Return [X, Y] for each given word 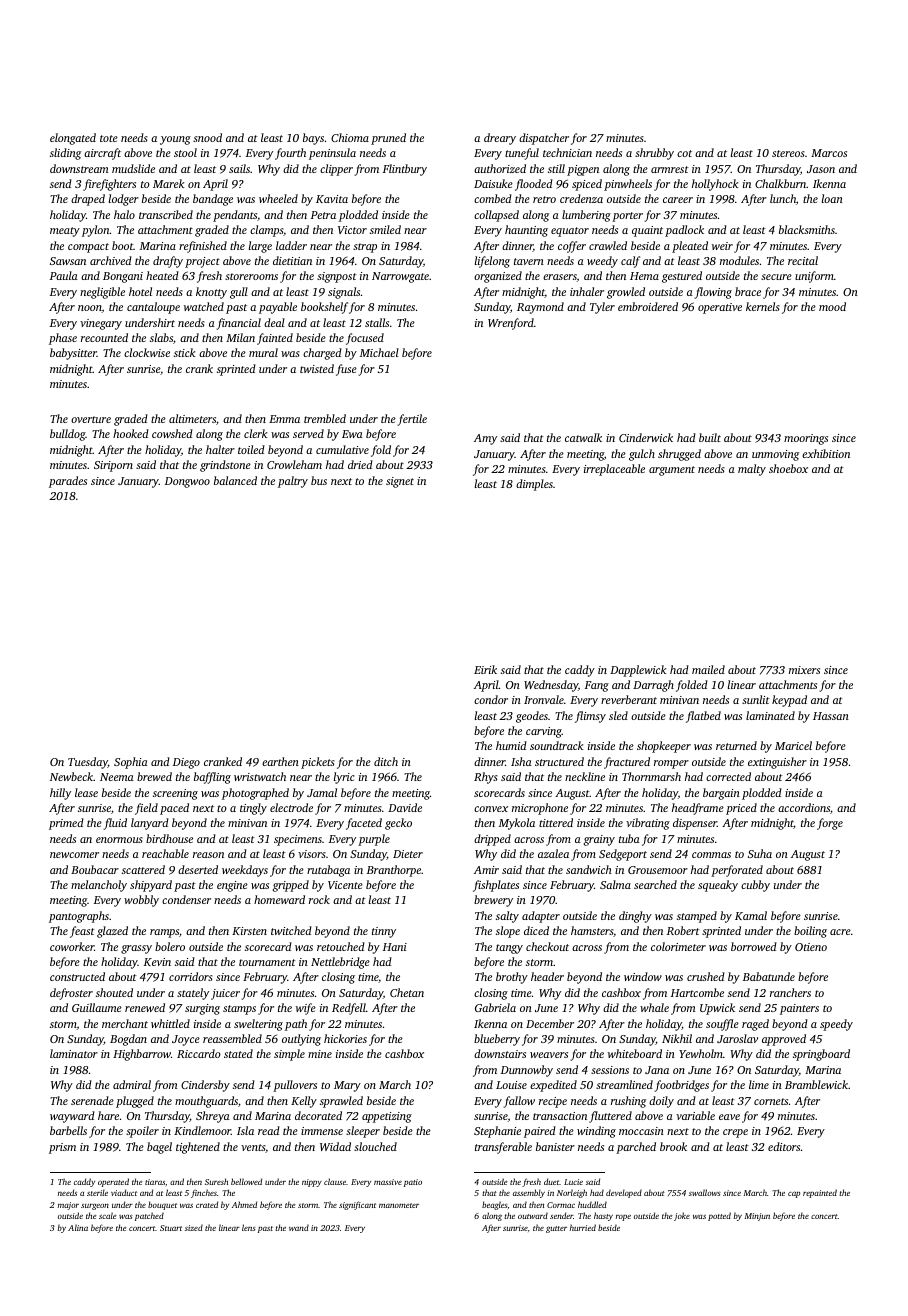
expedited [553, 1086]
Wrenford [511, 324]
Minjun [757, 1217]
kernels [763, 306]
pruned [388, 139]
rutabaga [328, 871]
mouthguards [206, 1102]
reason [208, 855]
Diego [186, 763]
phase [63, 339]
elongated [73, 139]
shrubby [654, 154]
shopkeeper [664, 747]
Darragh [653, 686]
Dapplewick [638, 671]
